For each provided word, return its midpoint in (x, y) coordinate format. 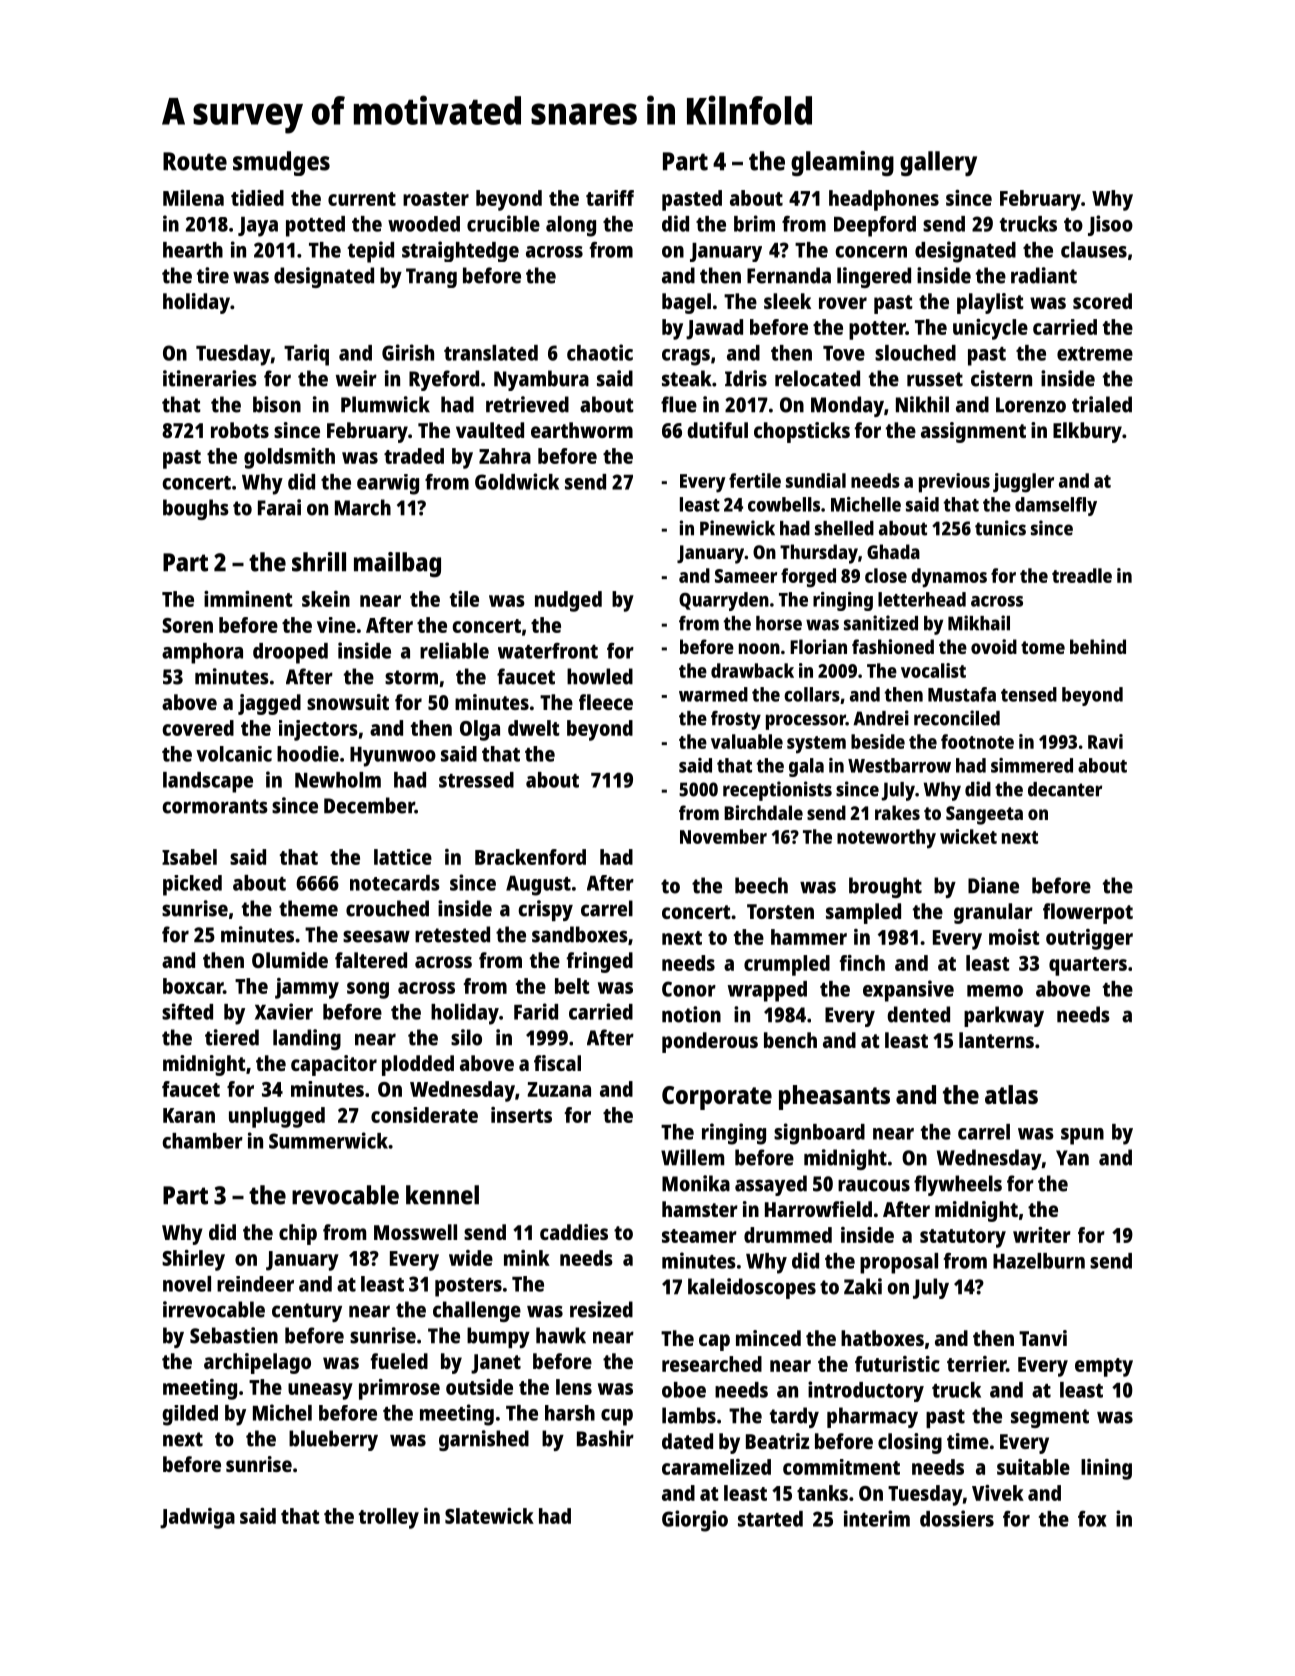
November (723, 836)
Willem (692, 1157)
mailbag (397, 564)
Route (195, 161)
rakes (897, 812)
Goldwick (517, 481)
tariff (610, 198)
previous (954, 483)
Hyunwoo (393, 757)
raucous (874, 1185)
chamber (202, 1141)
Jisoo (1110, 225)
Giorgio (695, 1521)
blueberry (333, 1440)
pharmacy (872, 1417)
